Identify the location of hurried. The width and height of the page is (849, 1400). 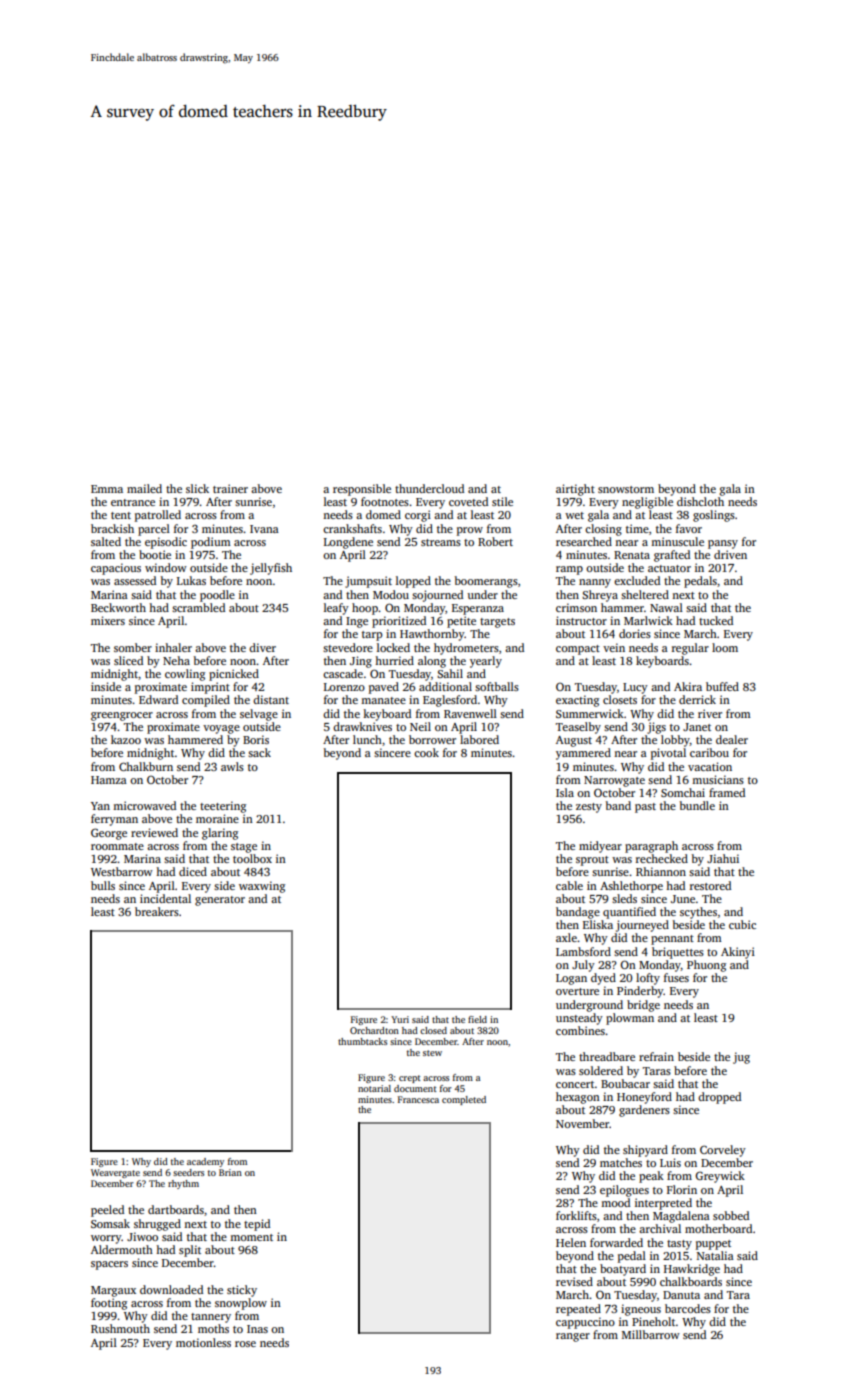
(394, 660).
